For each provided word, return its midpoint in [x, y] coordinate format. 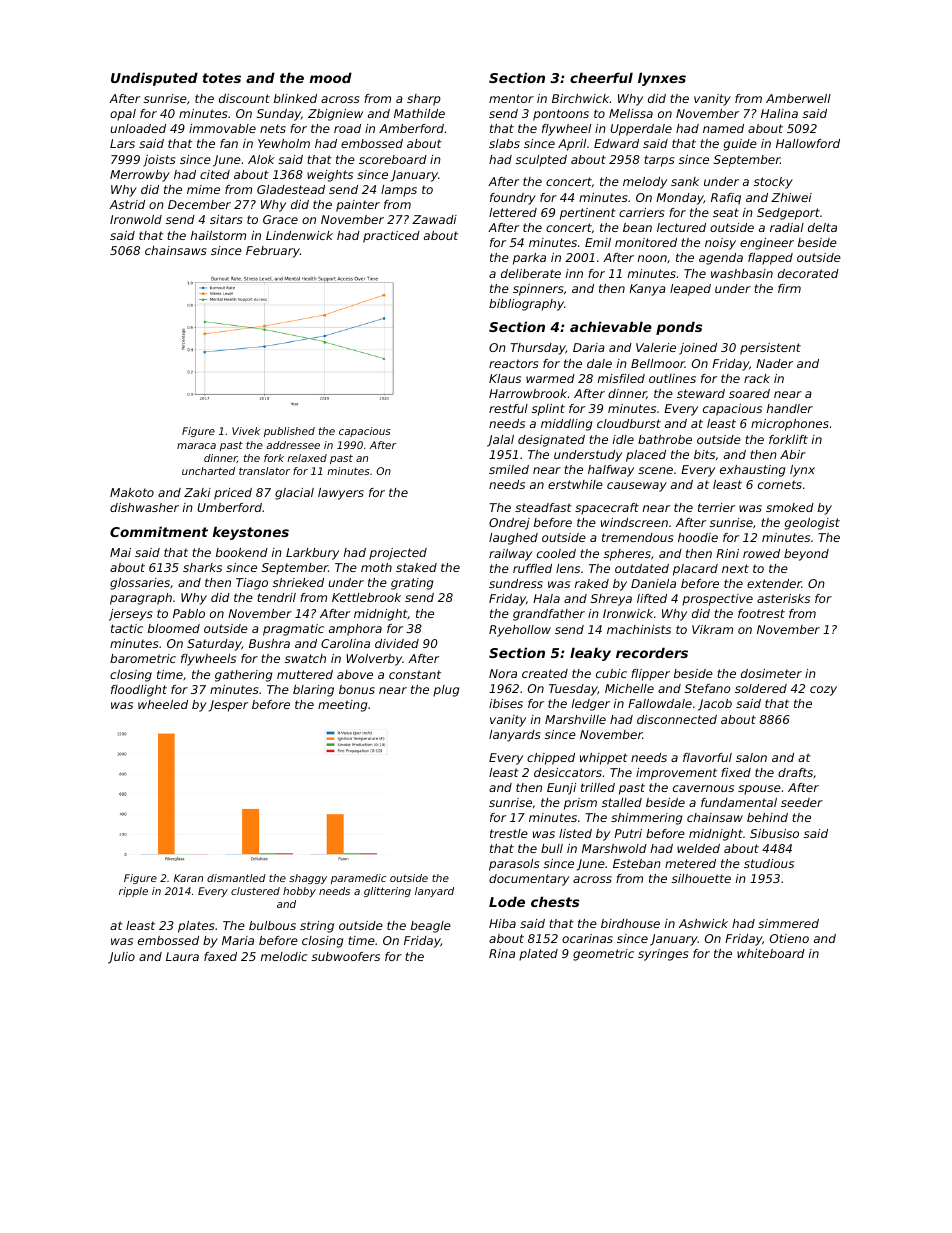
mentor [511, 98]
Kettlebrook [366, 597]
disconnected [677, 719]
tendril [276, 597]
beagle [431, 927]
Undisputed [154, 79]
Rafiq [726, 199]
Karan [188, 878]
